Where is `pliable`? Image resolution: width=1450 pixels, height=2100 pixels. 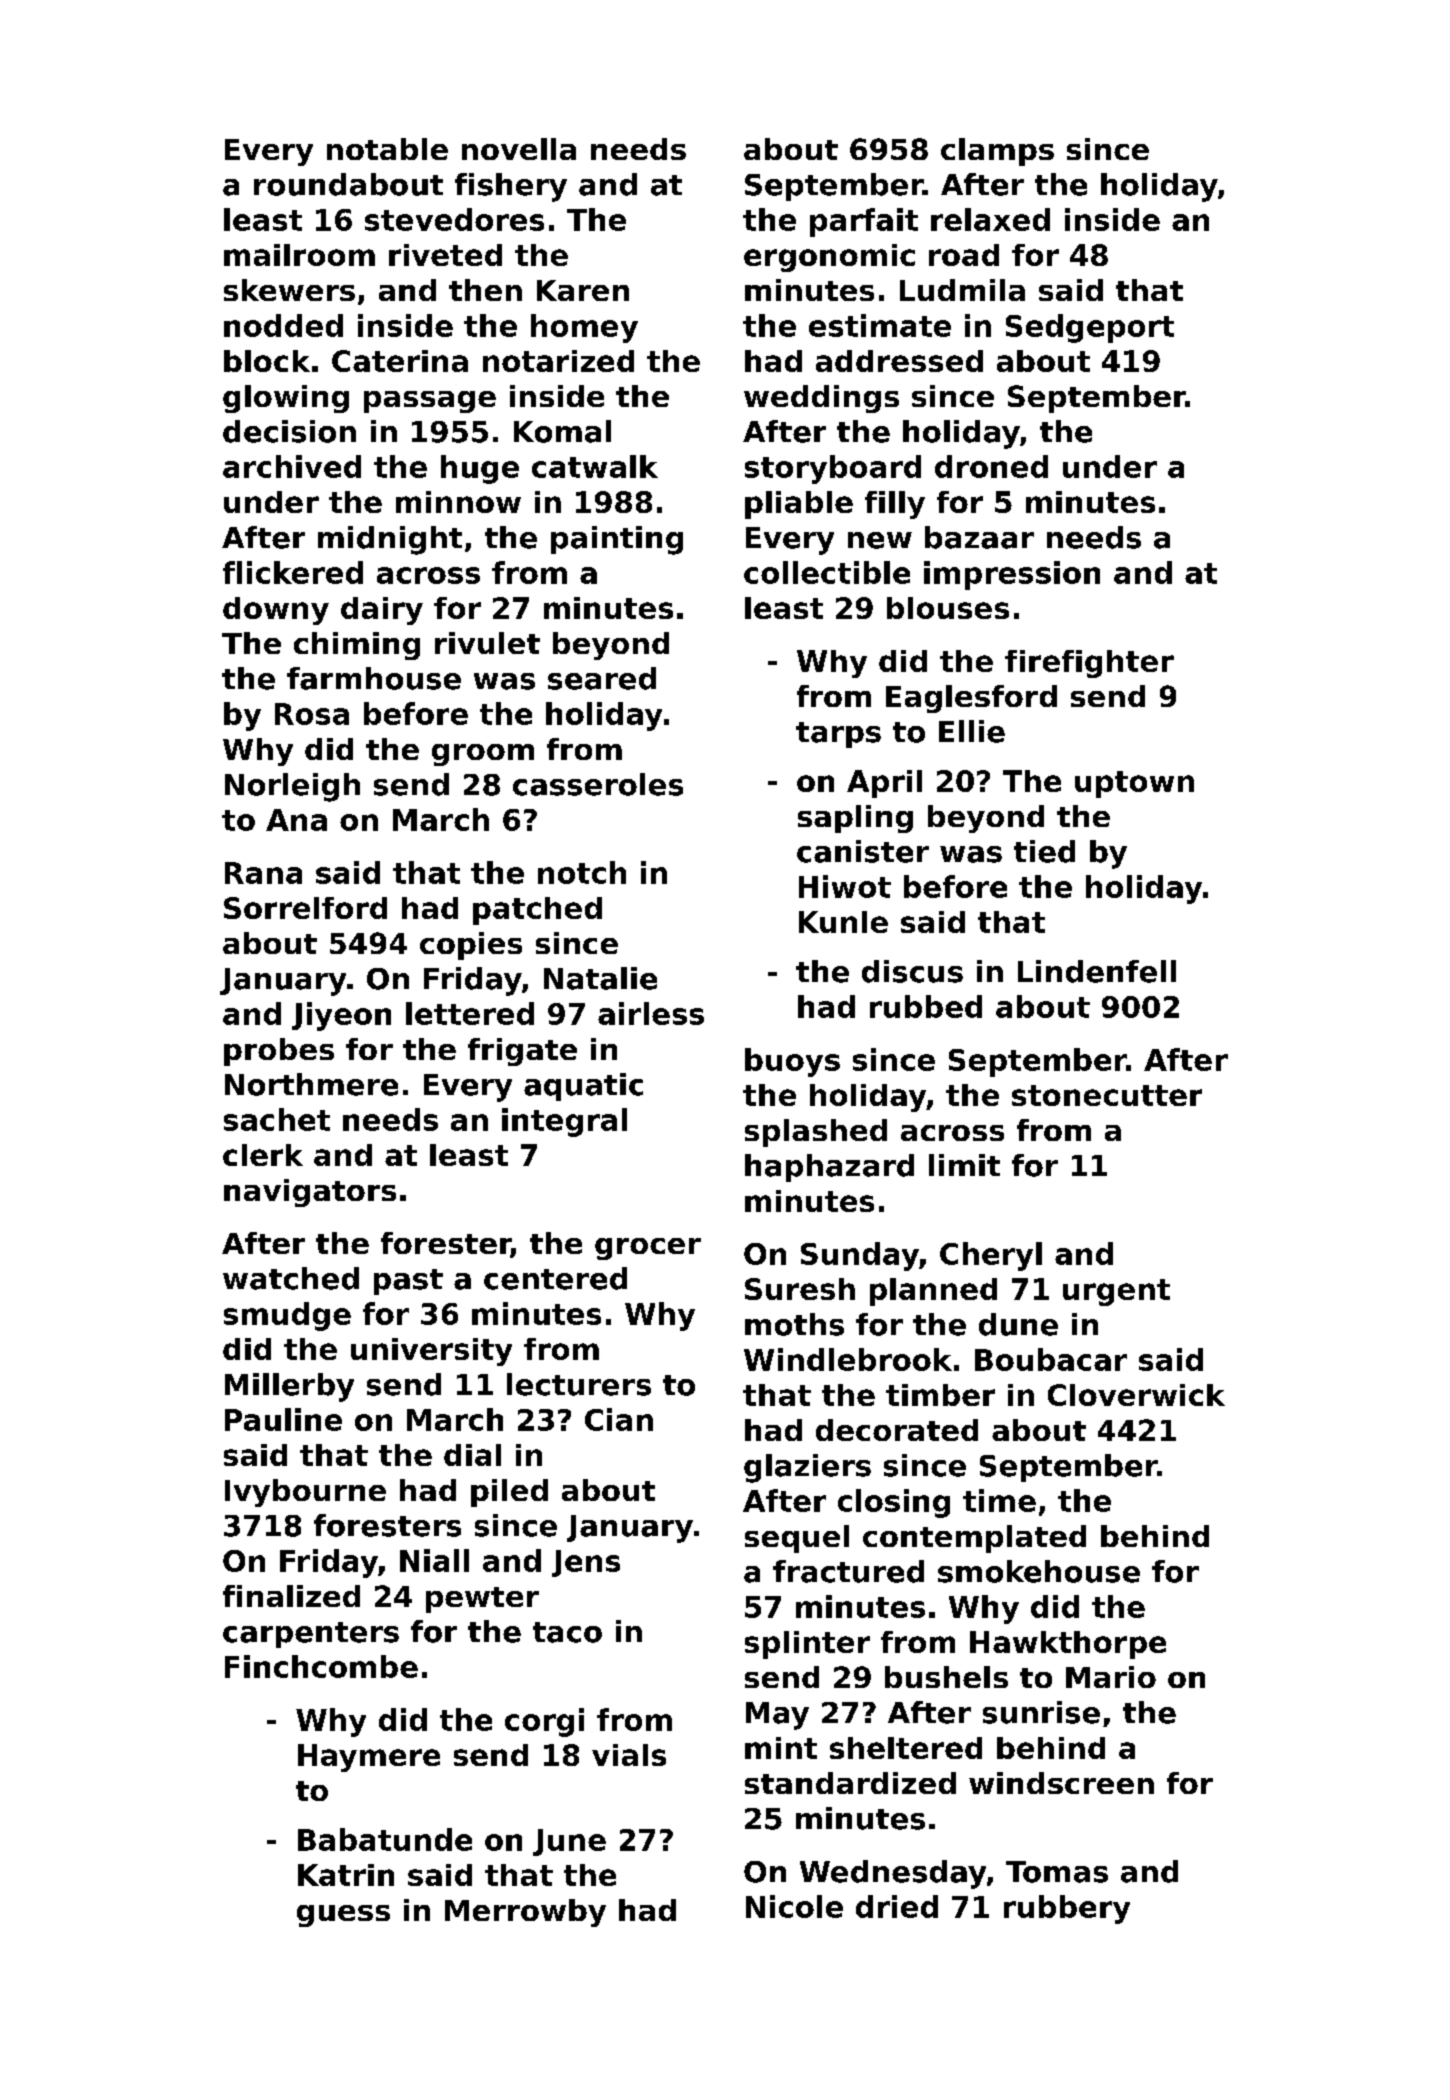 pliable is located at coordinates (799, 505).
